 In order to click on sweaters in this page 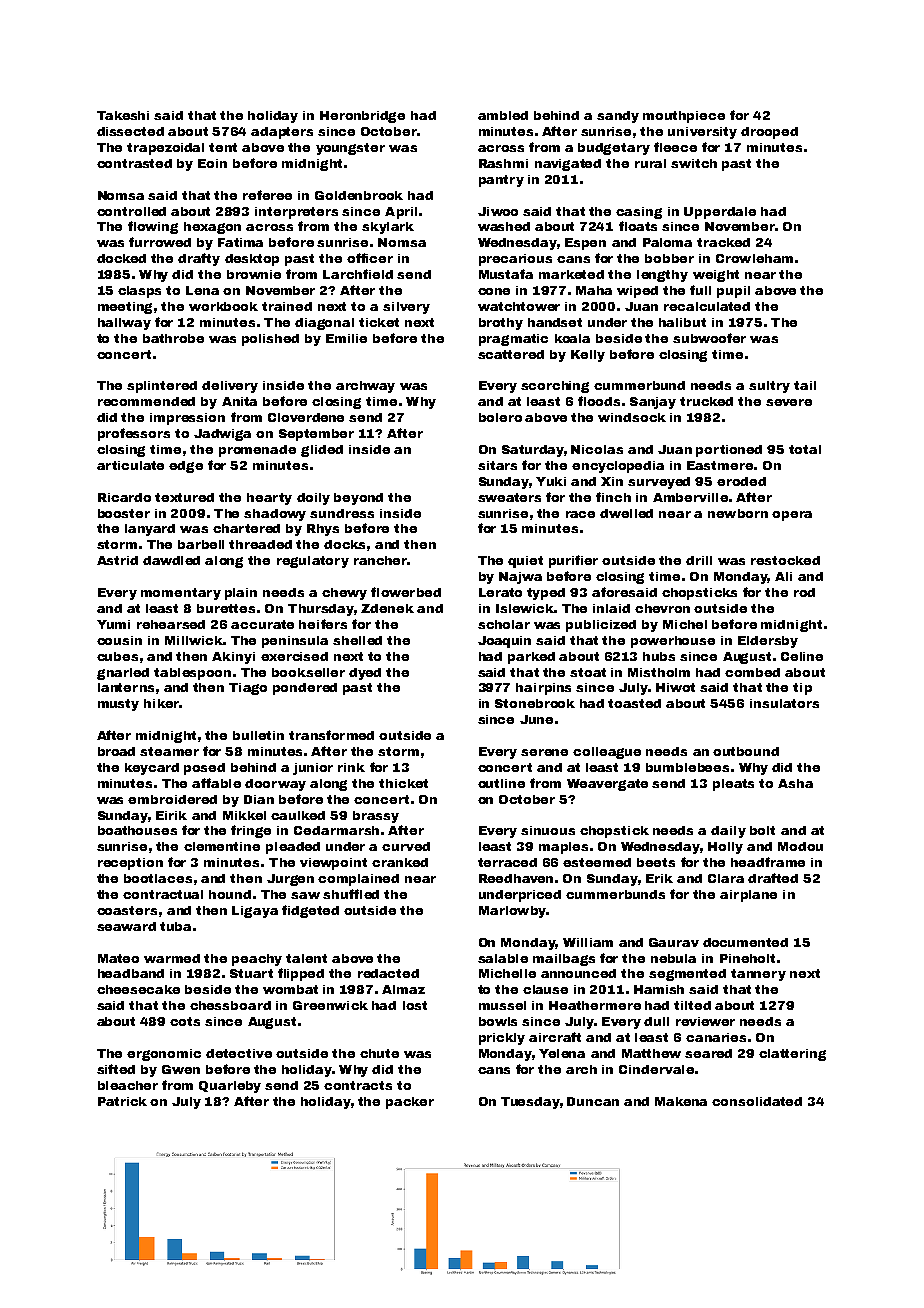, I will do `click(509, 497)`.
